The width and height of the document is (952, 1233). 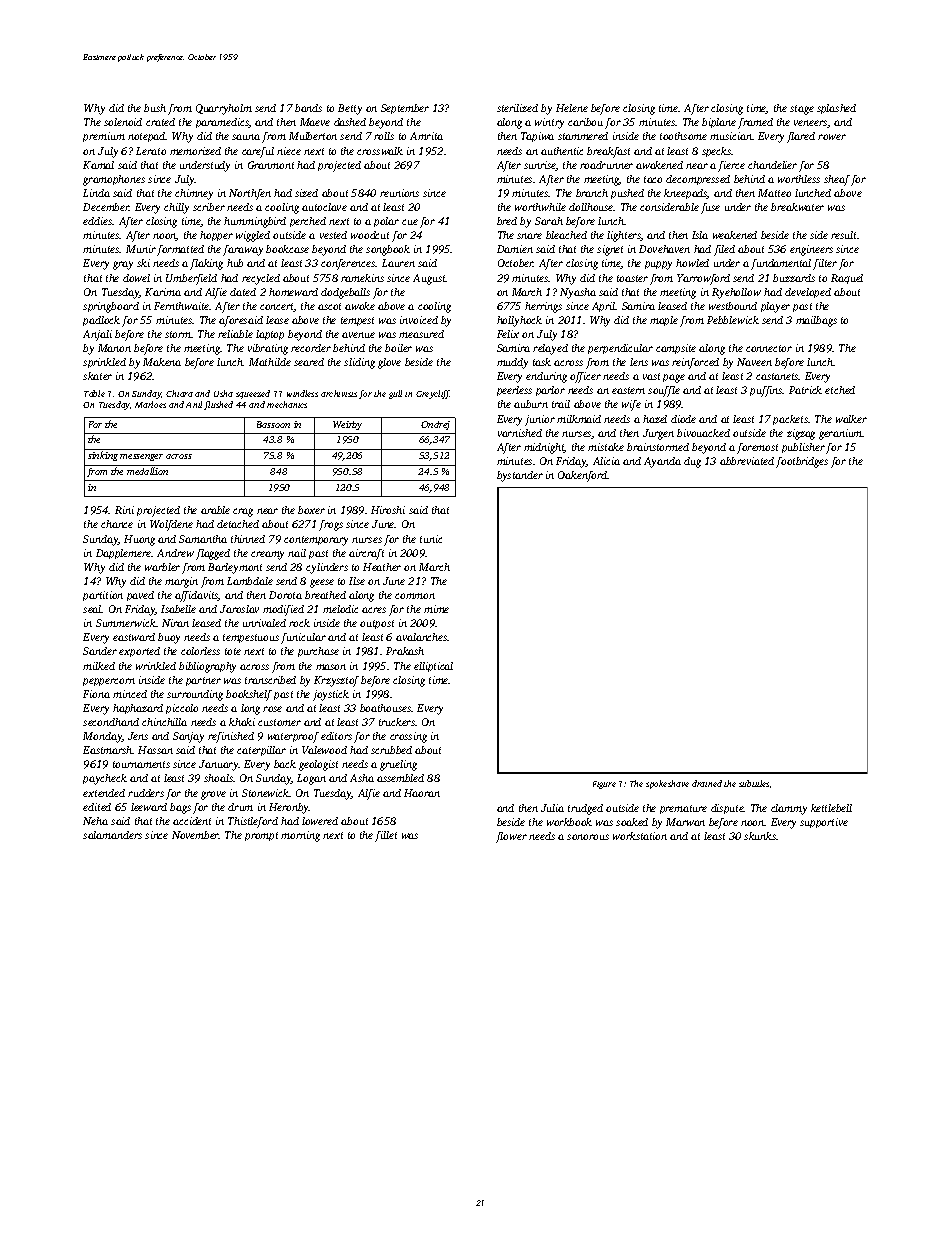 I want to click on tunic, so click(x=431, y=539).
